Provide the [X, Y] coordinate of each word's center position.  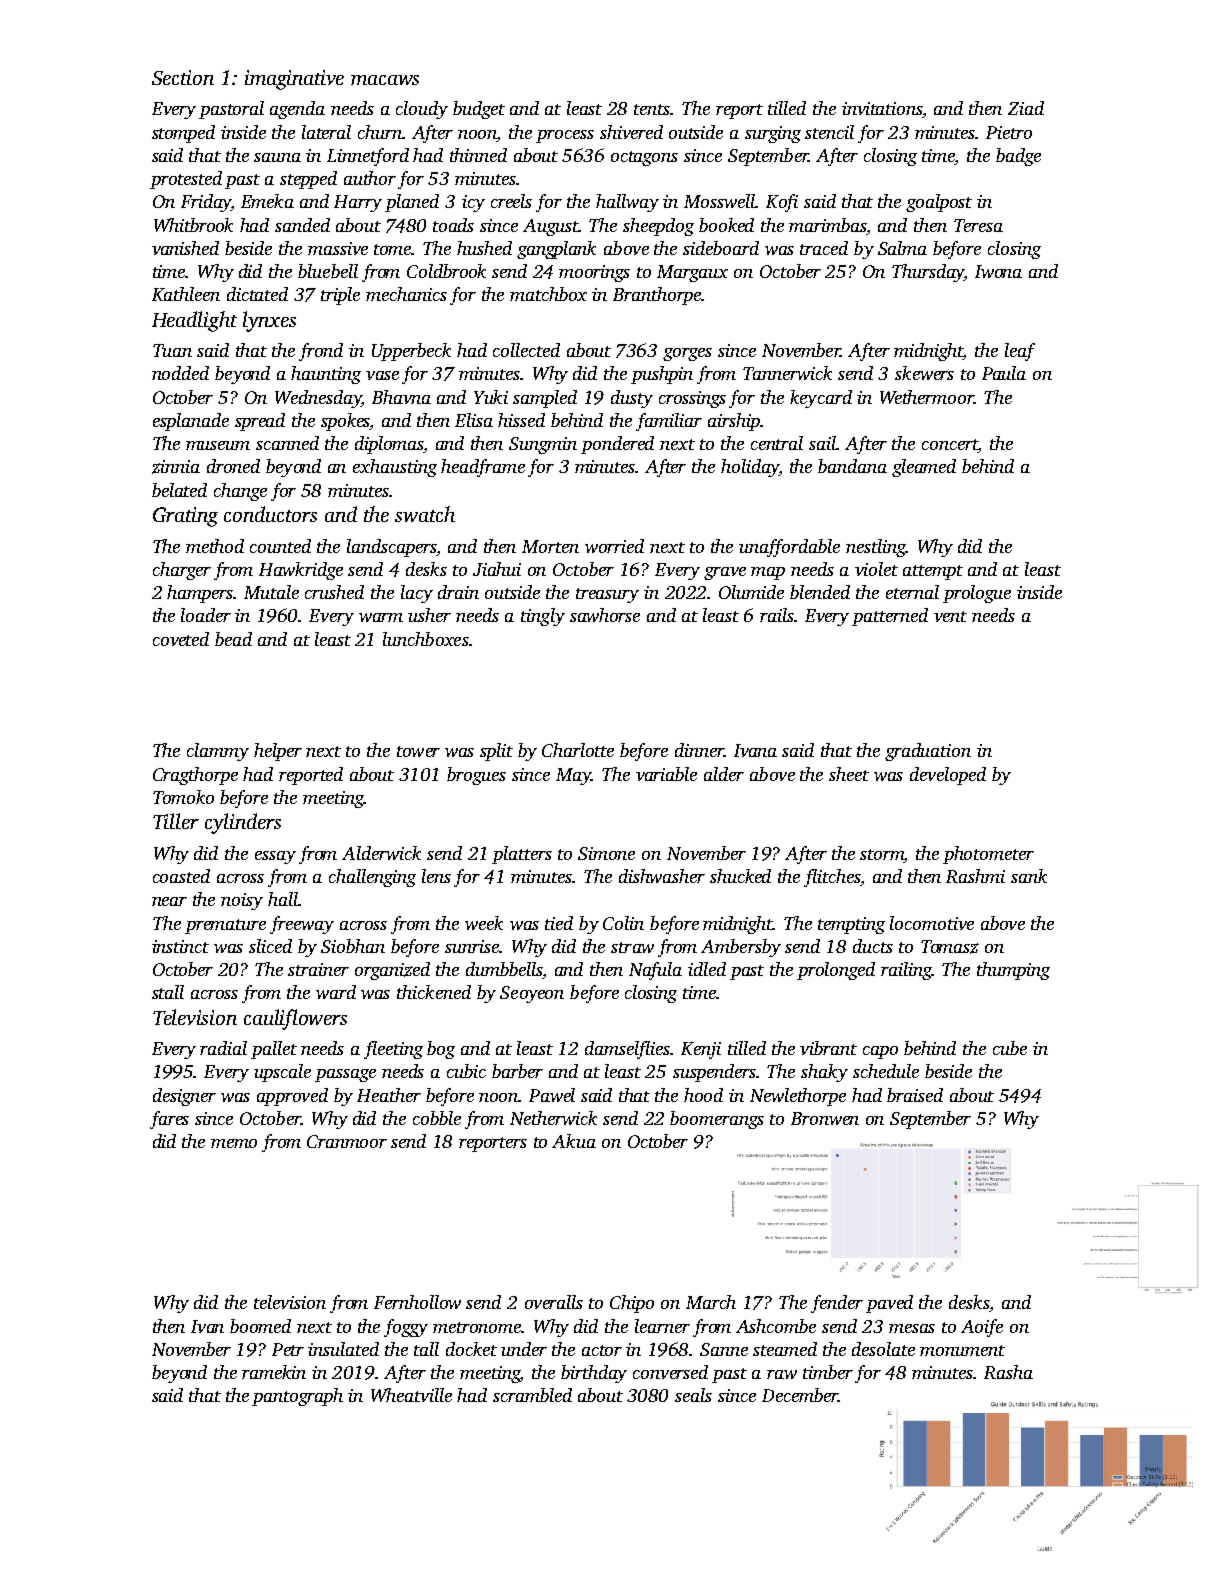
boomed [260, 1326]
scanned [287, 443]
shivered [631, 132]
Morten [550, 546]
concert [950, 446]
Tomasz [950, 947]
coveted [181, 639]
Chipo [632, 1304]
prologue [977, 594]
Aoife [982, 1328]
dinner [699, 750]
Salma [902, 248]
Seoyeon [532, 994]
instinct [180, 946]
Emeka [267, 201]
